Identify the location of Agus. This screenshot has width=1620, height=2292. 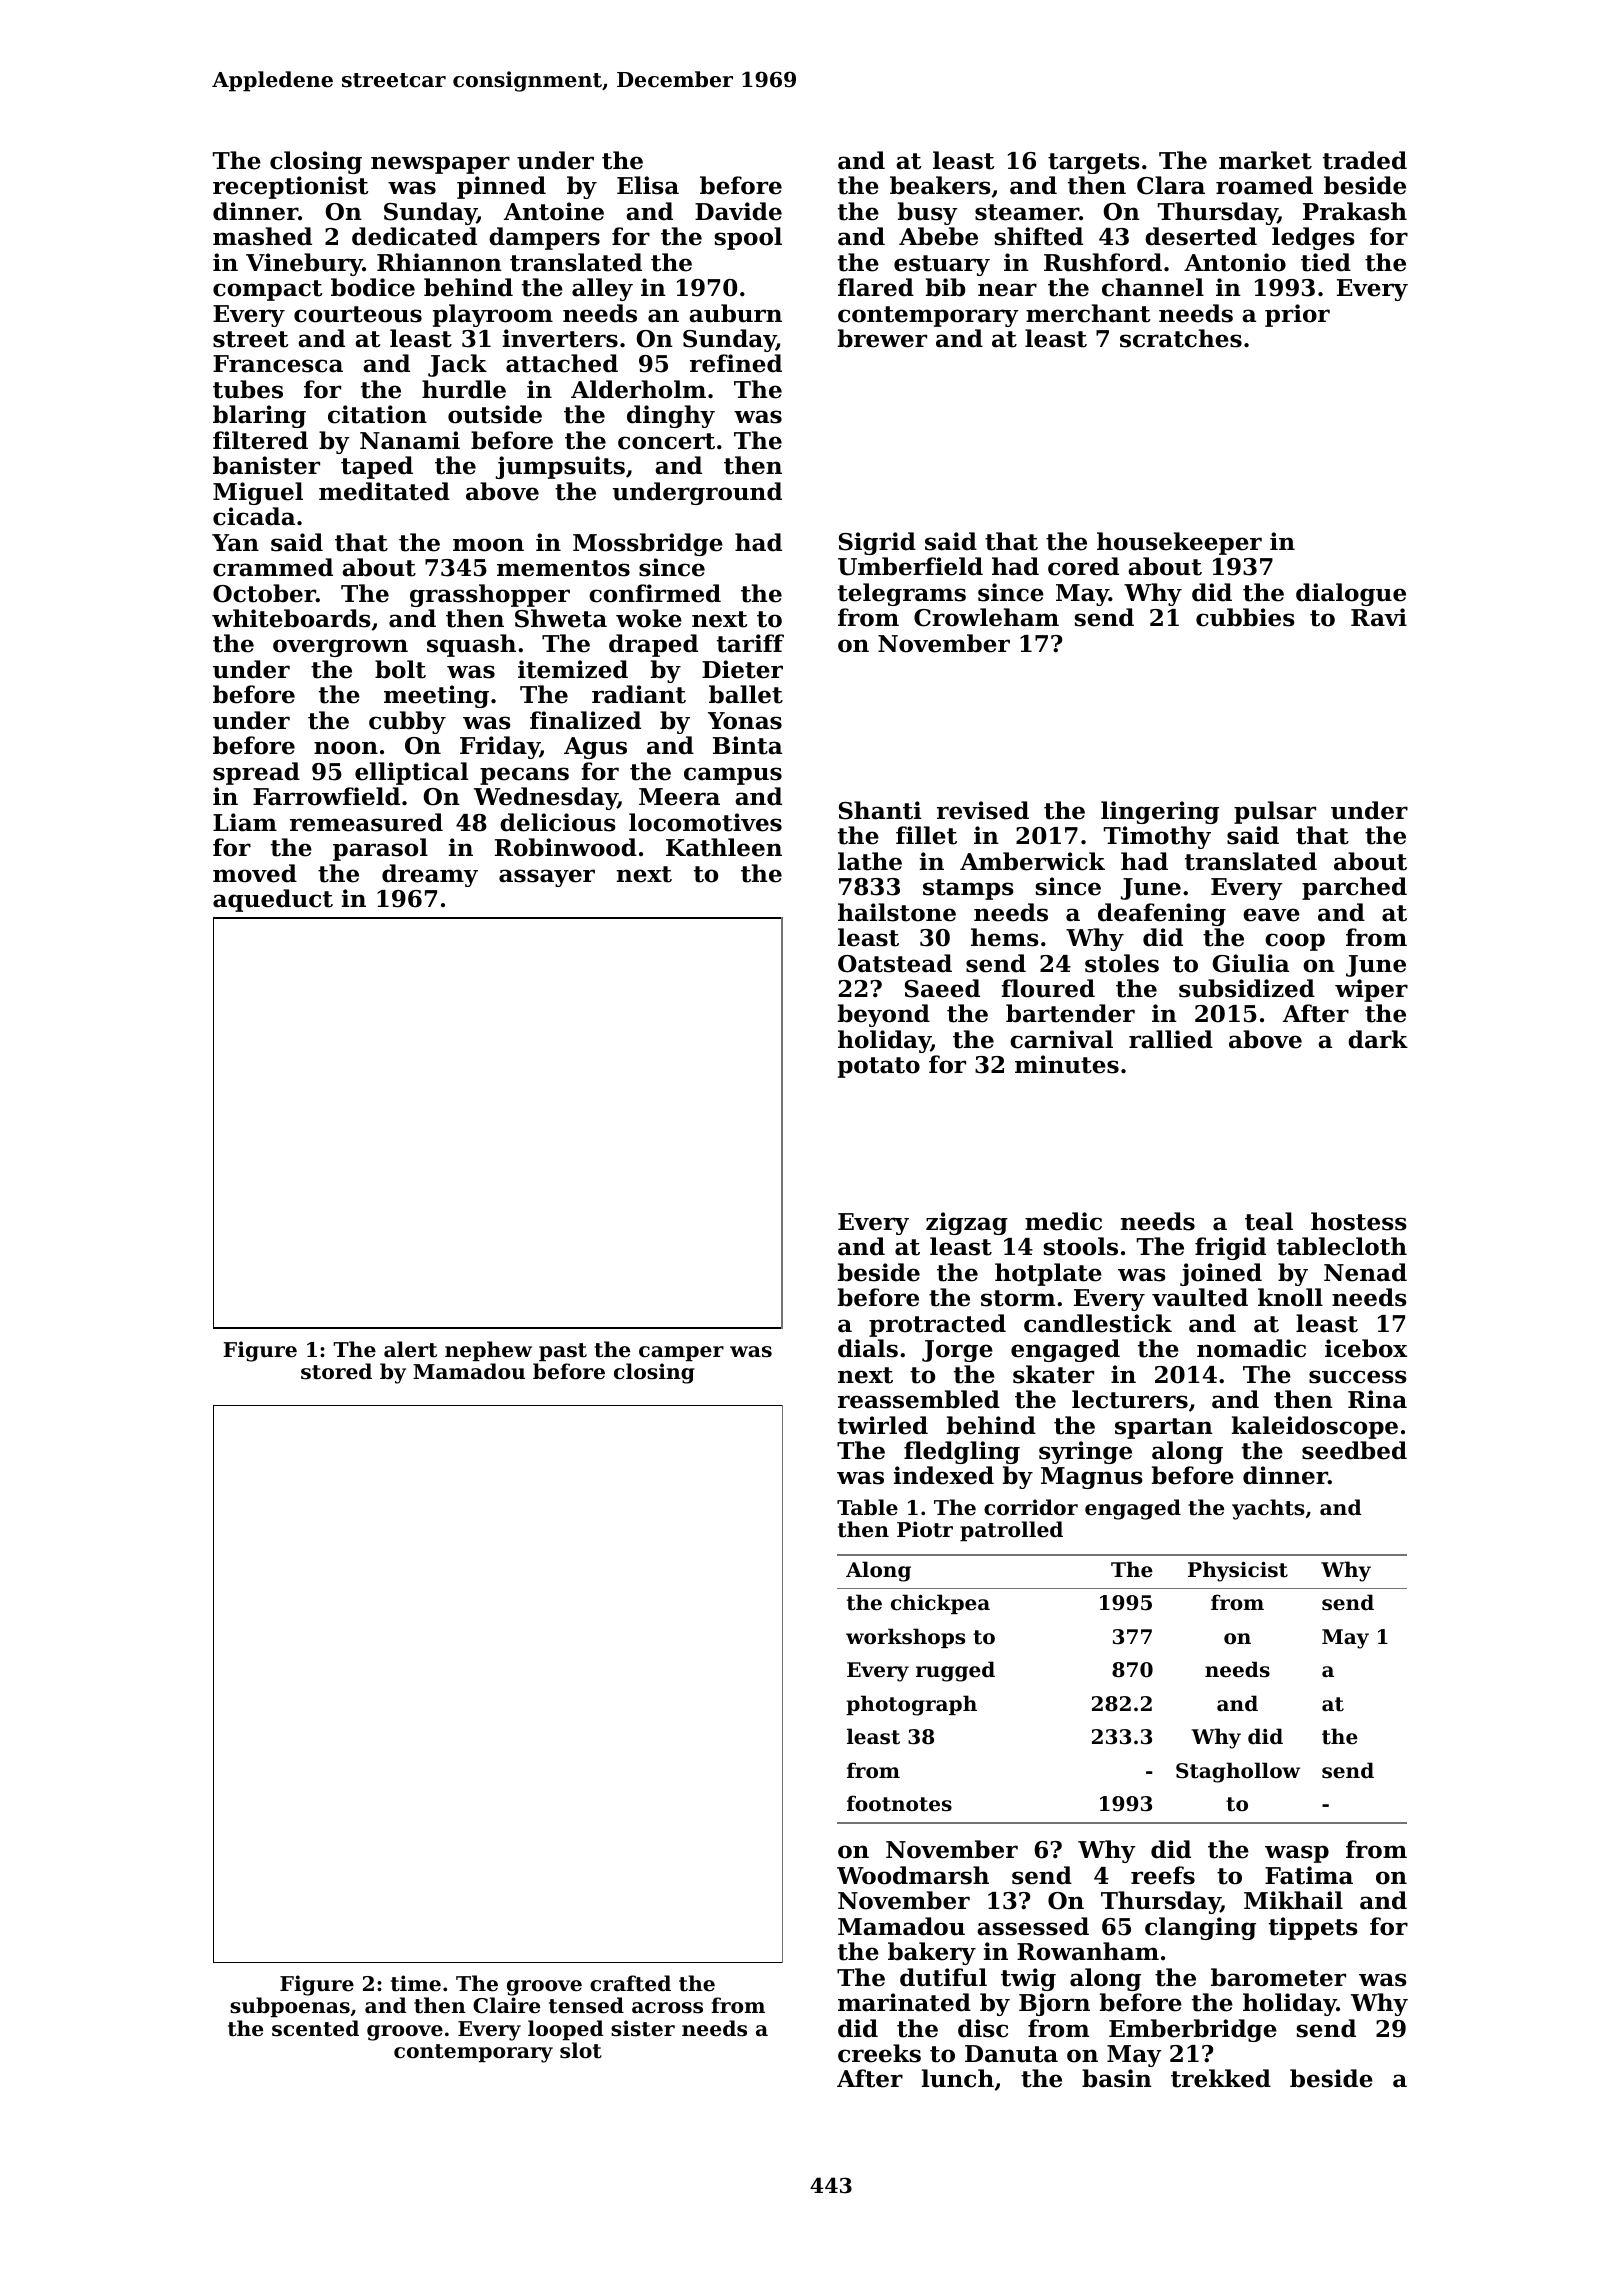
(595, 748).
